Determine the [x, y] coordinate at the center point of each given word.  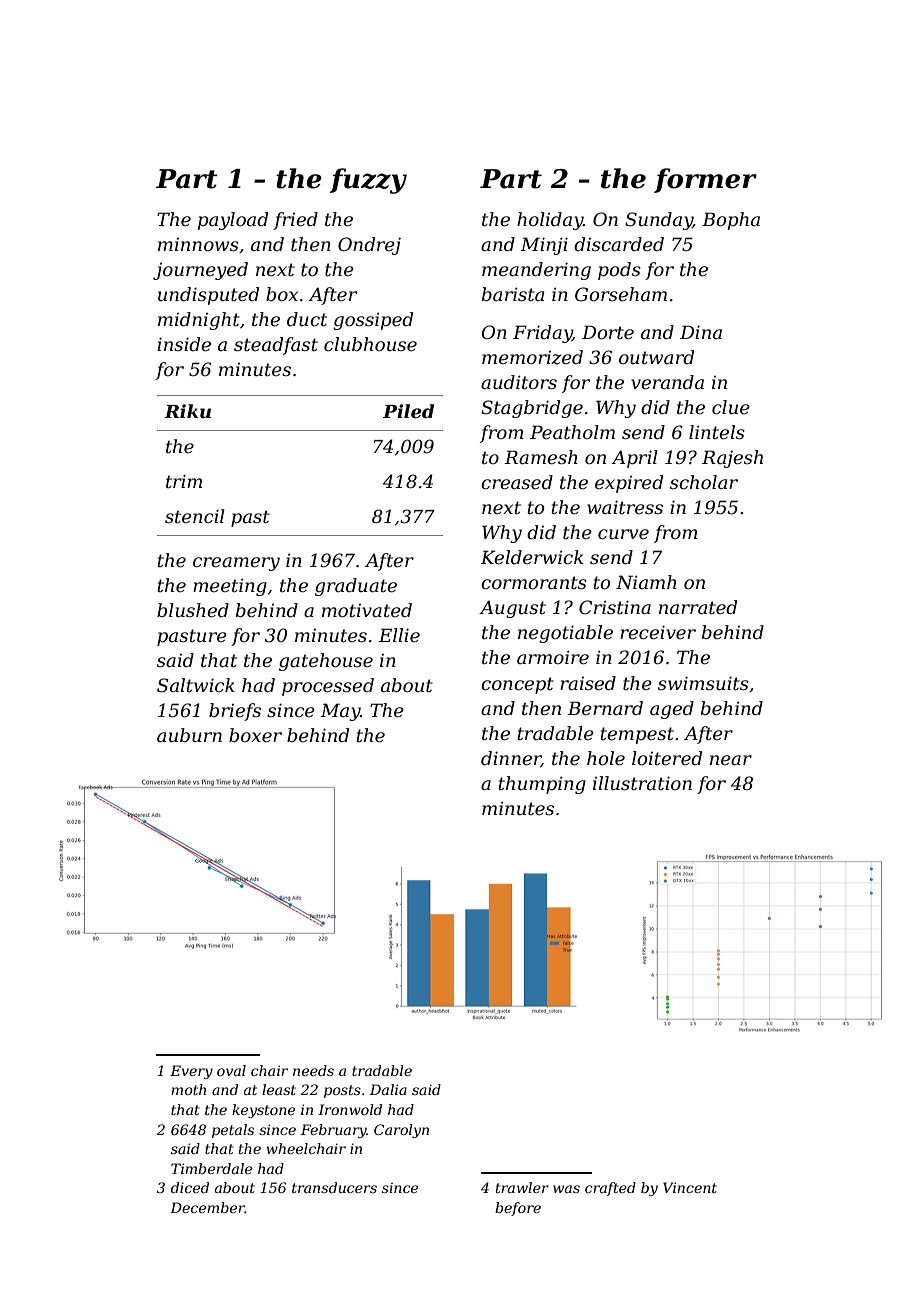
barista [513, 294]
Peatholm [572, 432]
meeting [230, 587]
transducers [334, 1187]
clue [731, 407]
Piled [408, 411]
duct [307, 319]
